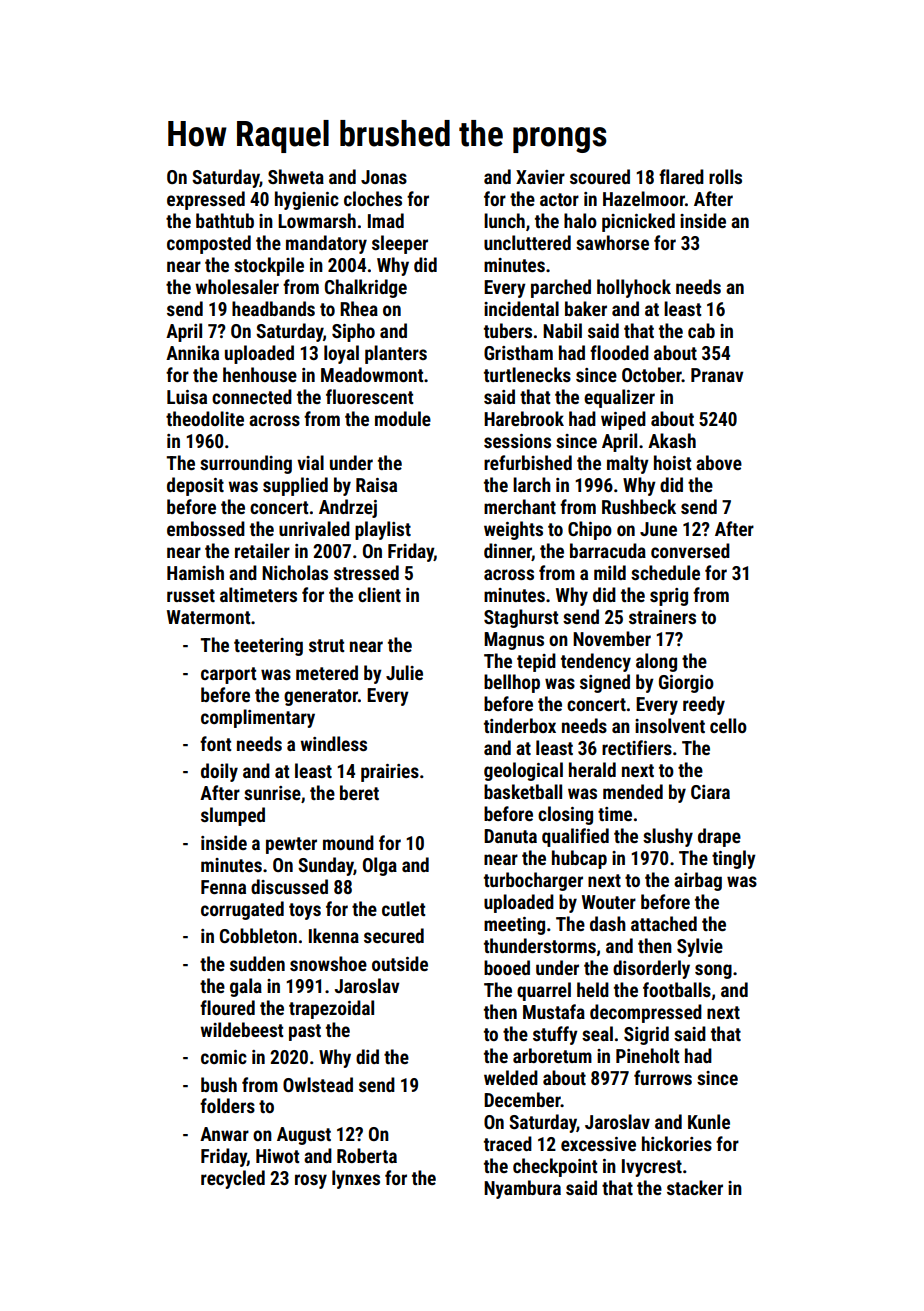 The width and height of the screenshot is (924, 1311). Describe the element at coordinates (669, 597) in the screenshot. I see `sprig` at that location.
